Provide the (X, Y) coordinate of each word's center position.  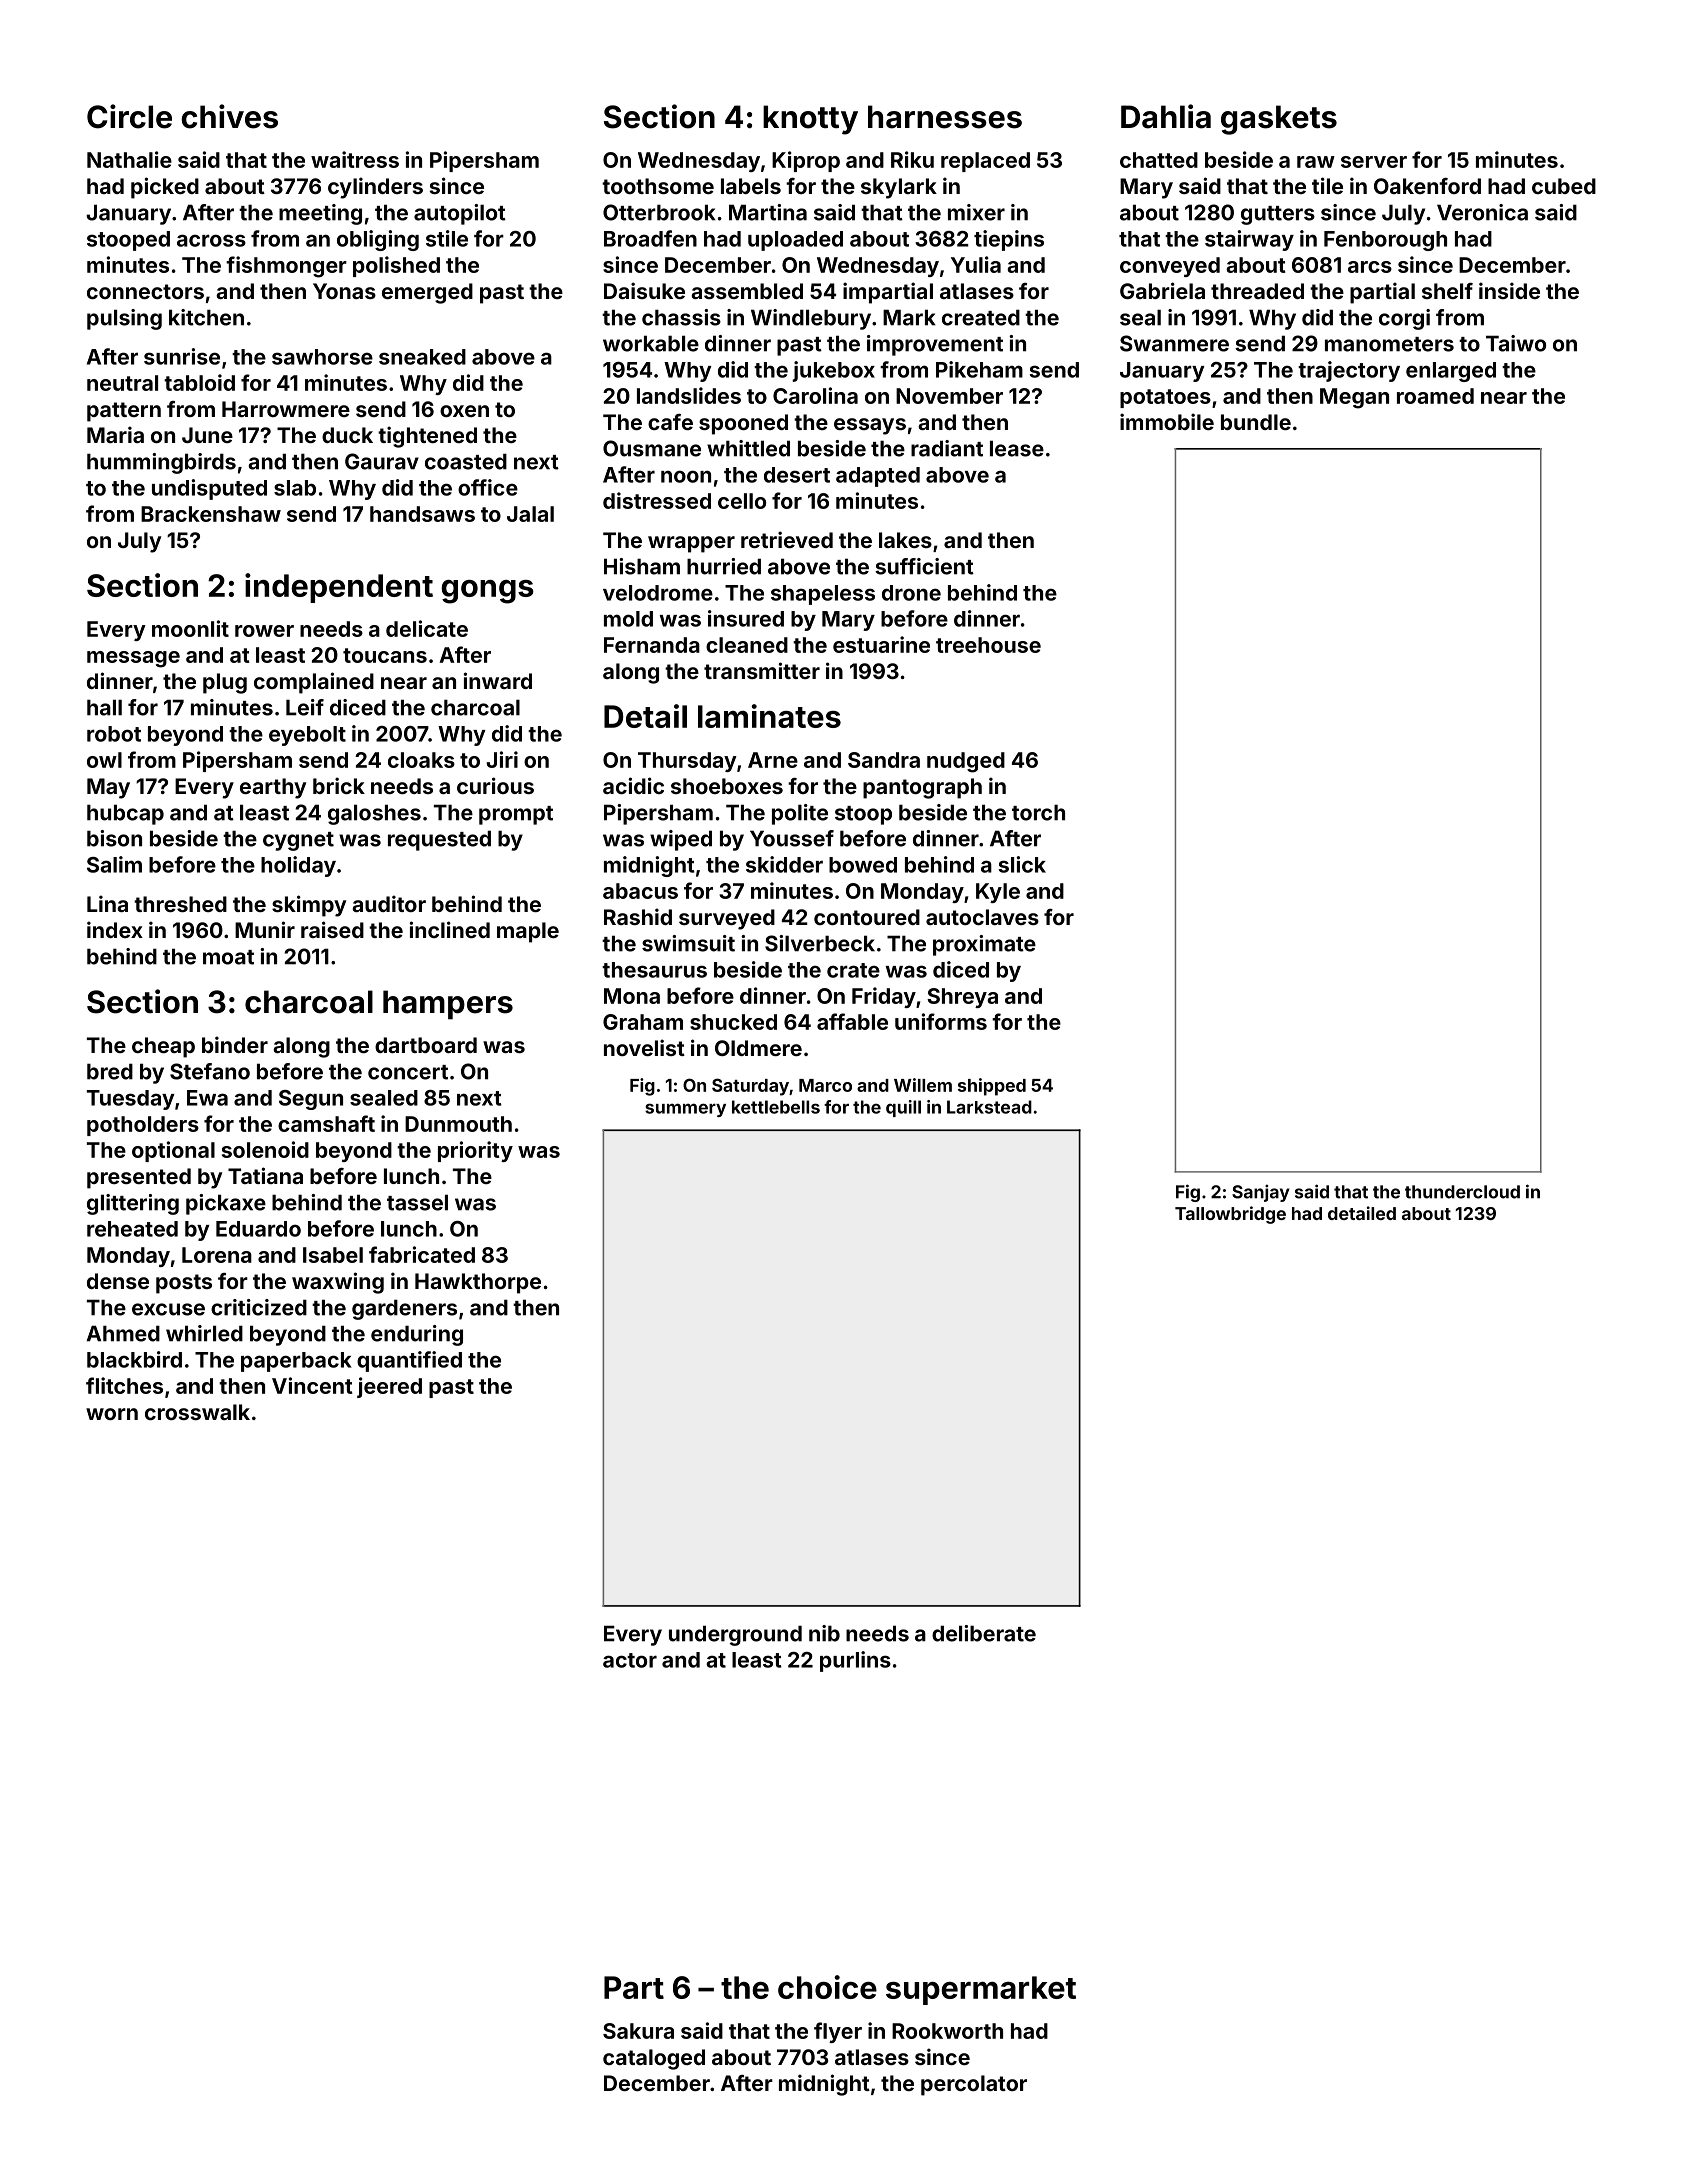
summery (685, 1110)
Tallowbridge (1230, 1215)
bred (110, 1071)
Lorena (217, 1255)
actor (630, 1660)
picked (165, 188)
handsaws (422, 514)
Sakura (638, 2031)
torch (1038, 812)
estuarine (881, 644)
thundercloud (1462, 1192)
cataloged (654, 2059)
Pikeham (979, 369)
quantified (409, 1361)
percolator (974, 2085)
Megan (1354, 398)
